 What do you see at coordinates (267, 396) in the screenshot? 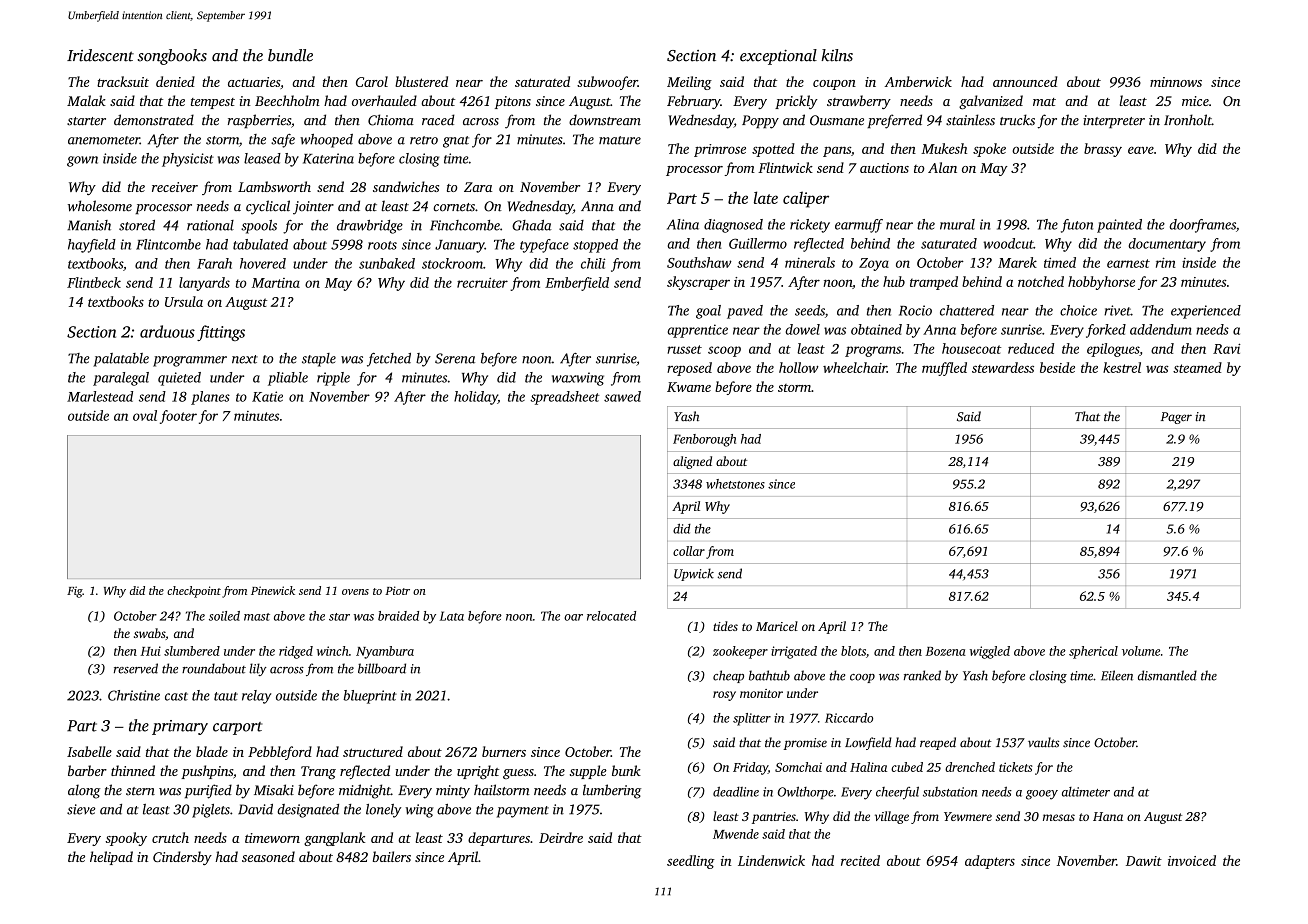
I see `Katie` at bounding box center [267, 396].
